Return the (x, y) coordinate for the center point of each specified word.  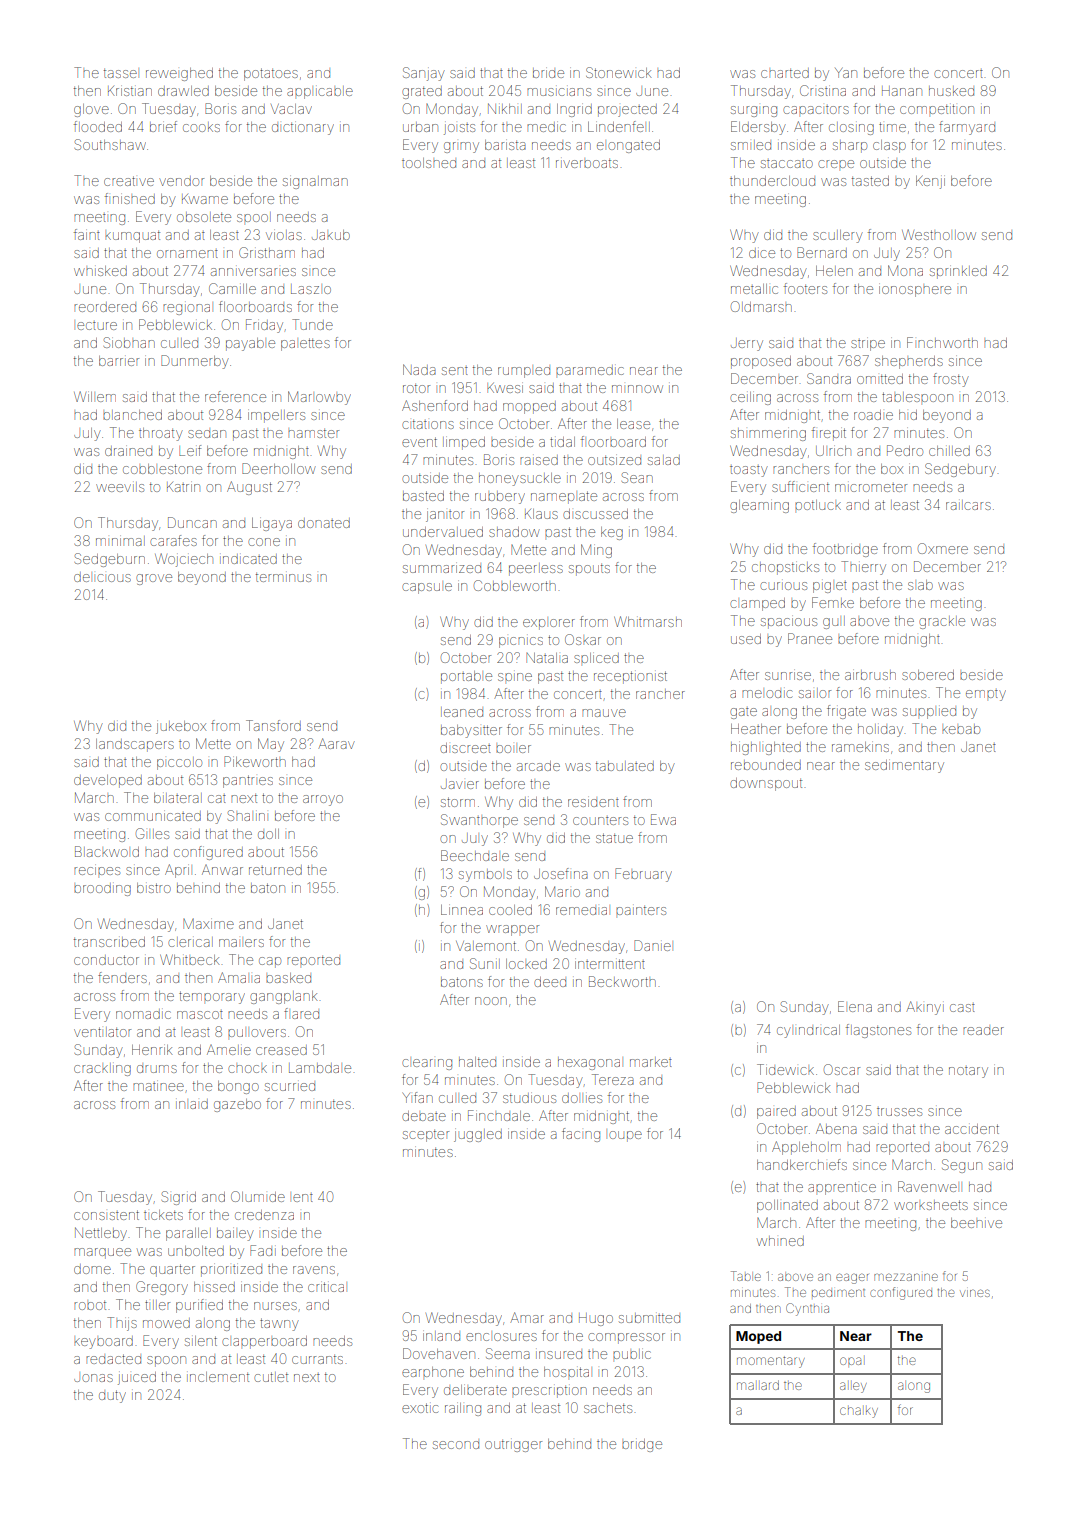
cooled (510, 910)
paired (776, 1112)
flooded (98, 126)
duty (112, 1396)
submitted (649, 1318)
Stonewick (618, 72)
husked (951, 91)
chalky (859, 1412)
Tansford (273, 725)
